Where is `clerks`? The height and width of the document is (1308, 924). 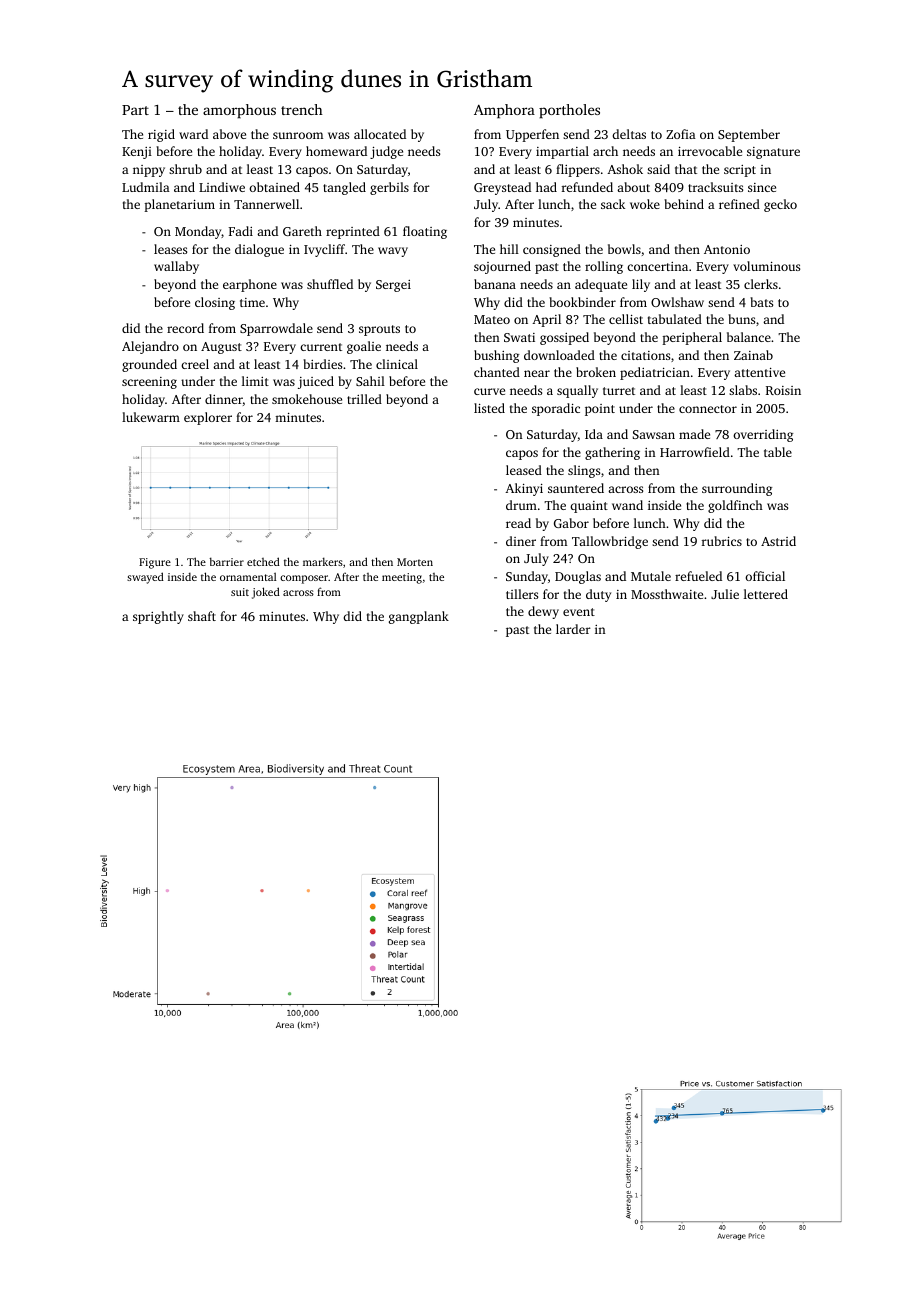
clerks is located at coordinates (761, 284).
